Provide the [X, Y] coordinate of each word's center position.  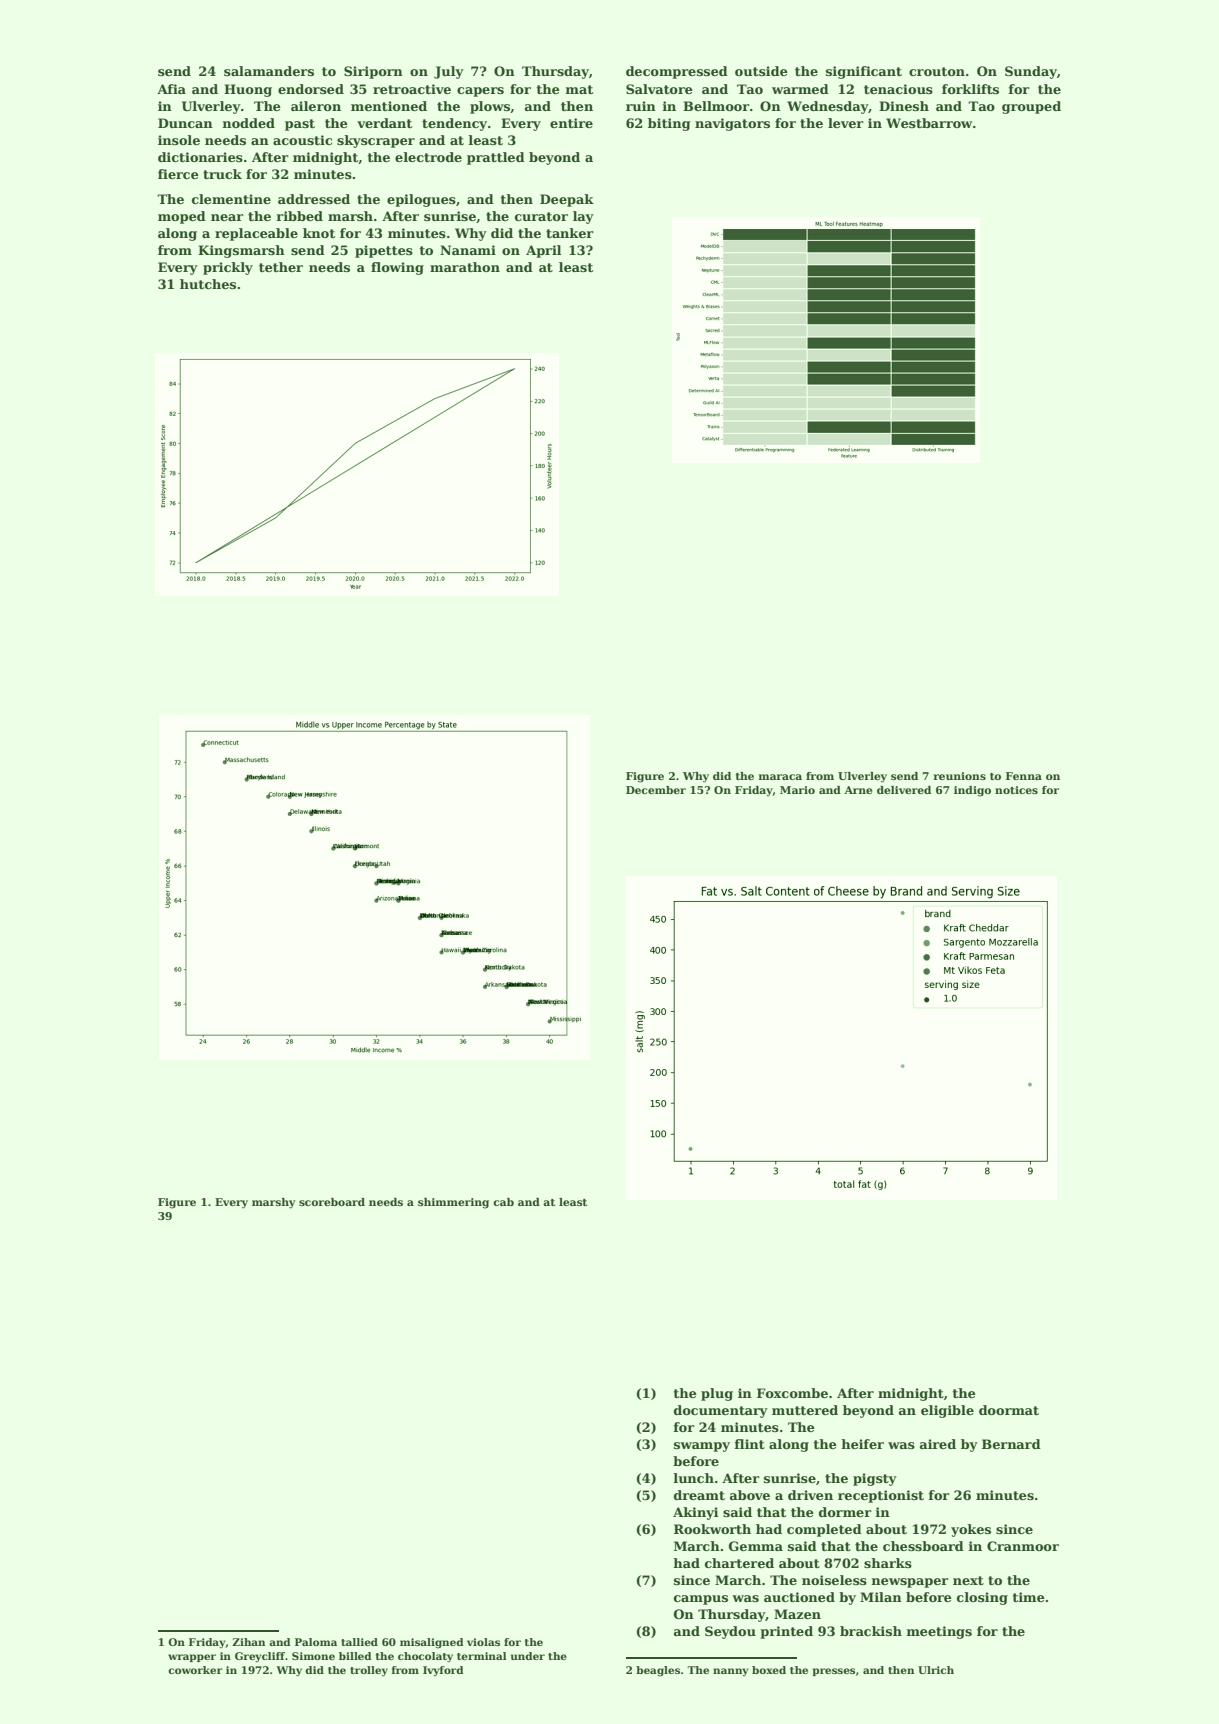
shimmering [453, 1203]
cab [503, 1202]
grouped [1031, 107]
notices [1016, 790]
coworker [195, 1670]
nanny [731, 1672]
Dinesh [904, 106]
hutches [208, 284]
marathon [465, 267]
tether [281, 267]
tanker [570, 233]
